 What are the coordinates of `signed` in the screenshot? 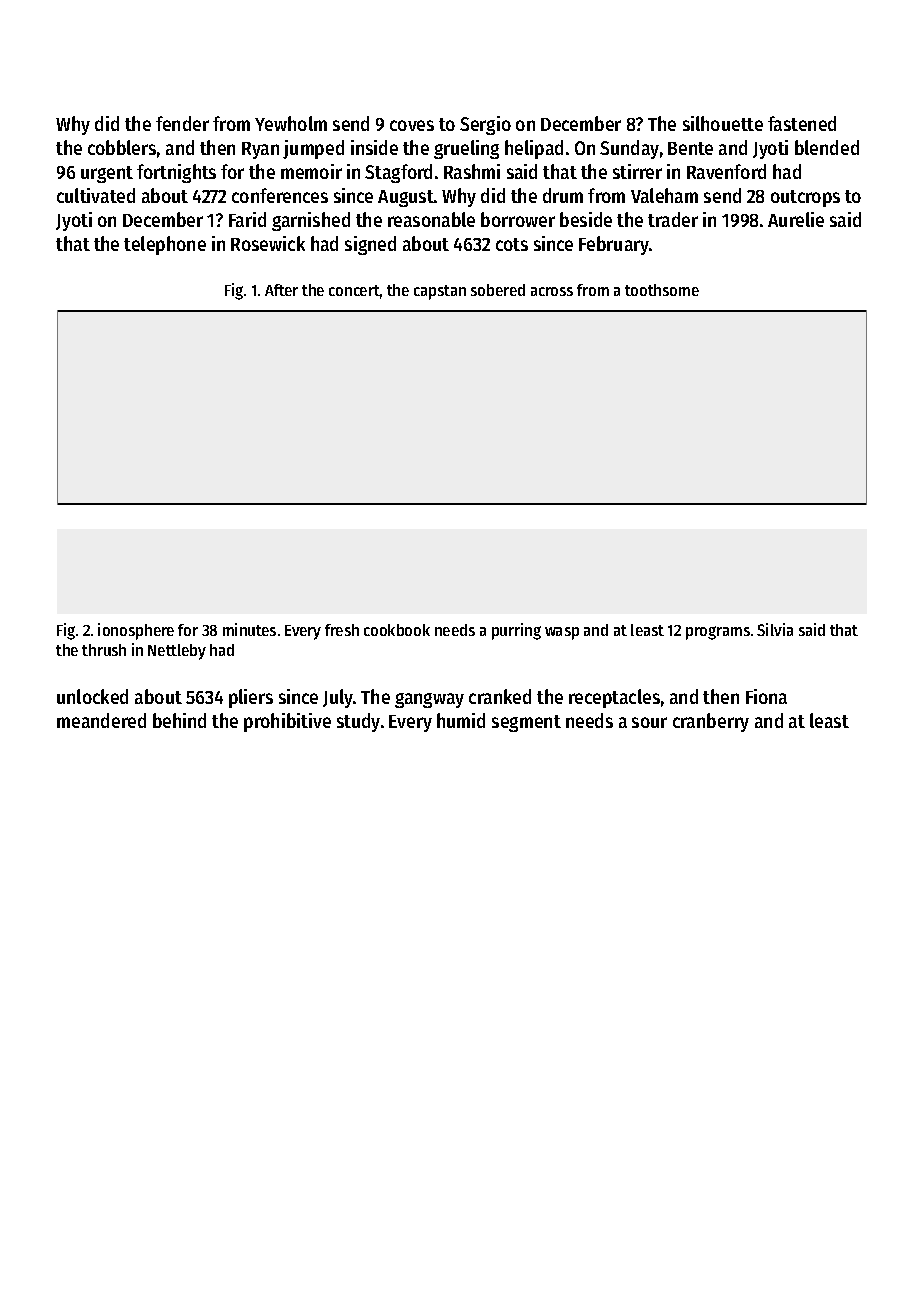 It's located at (370, 245).
